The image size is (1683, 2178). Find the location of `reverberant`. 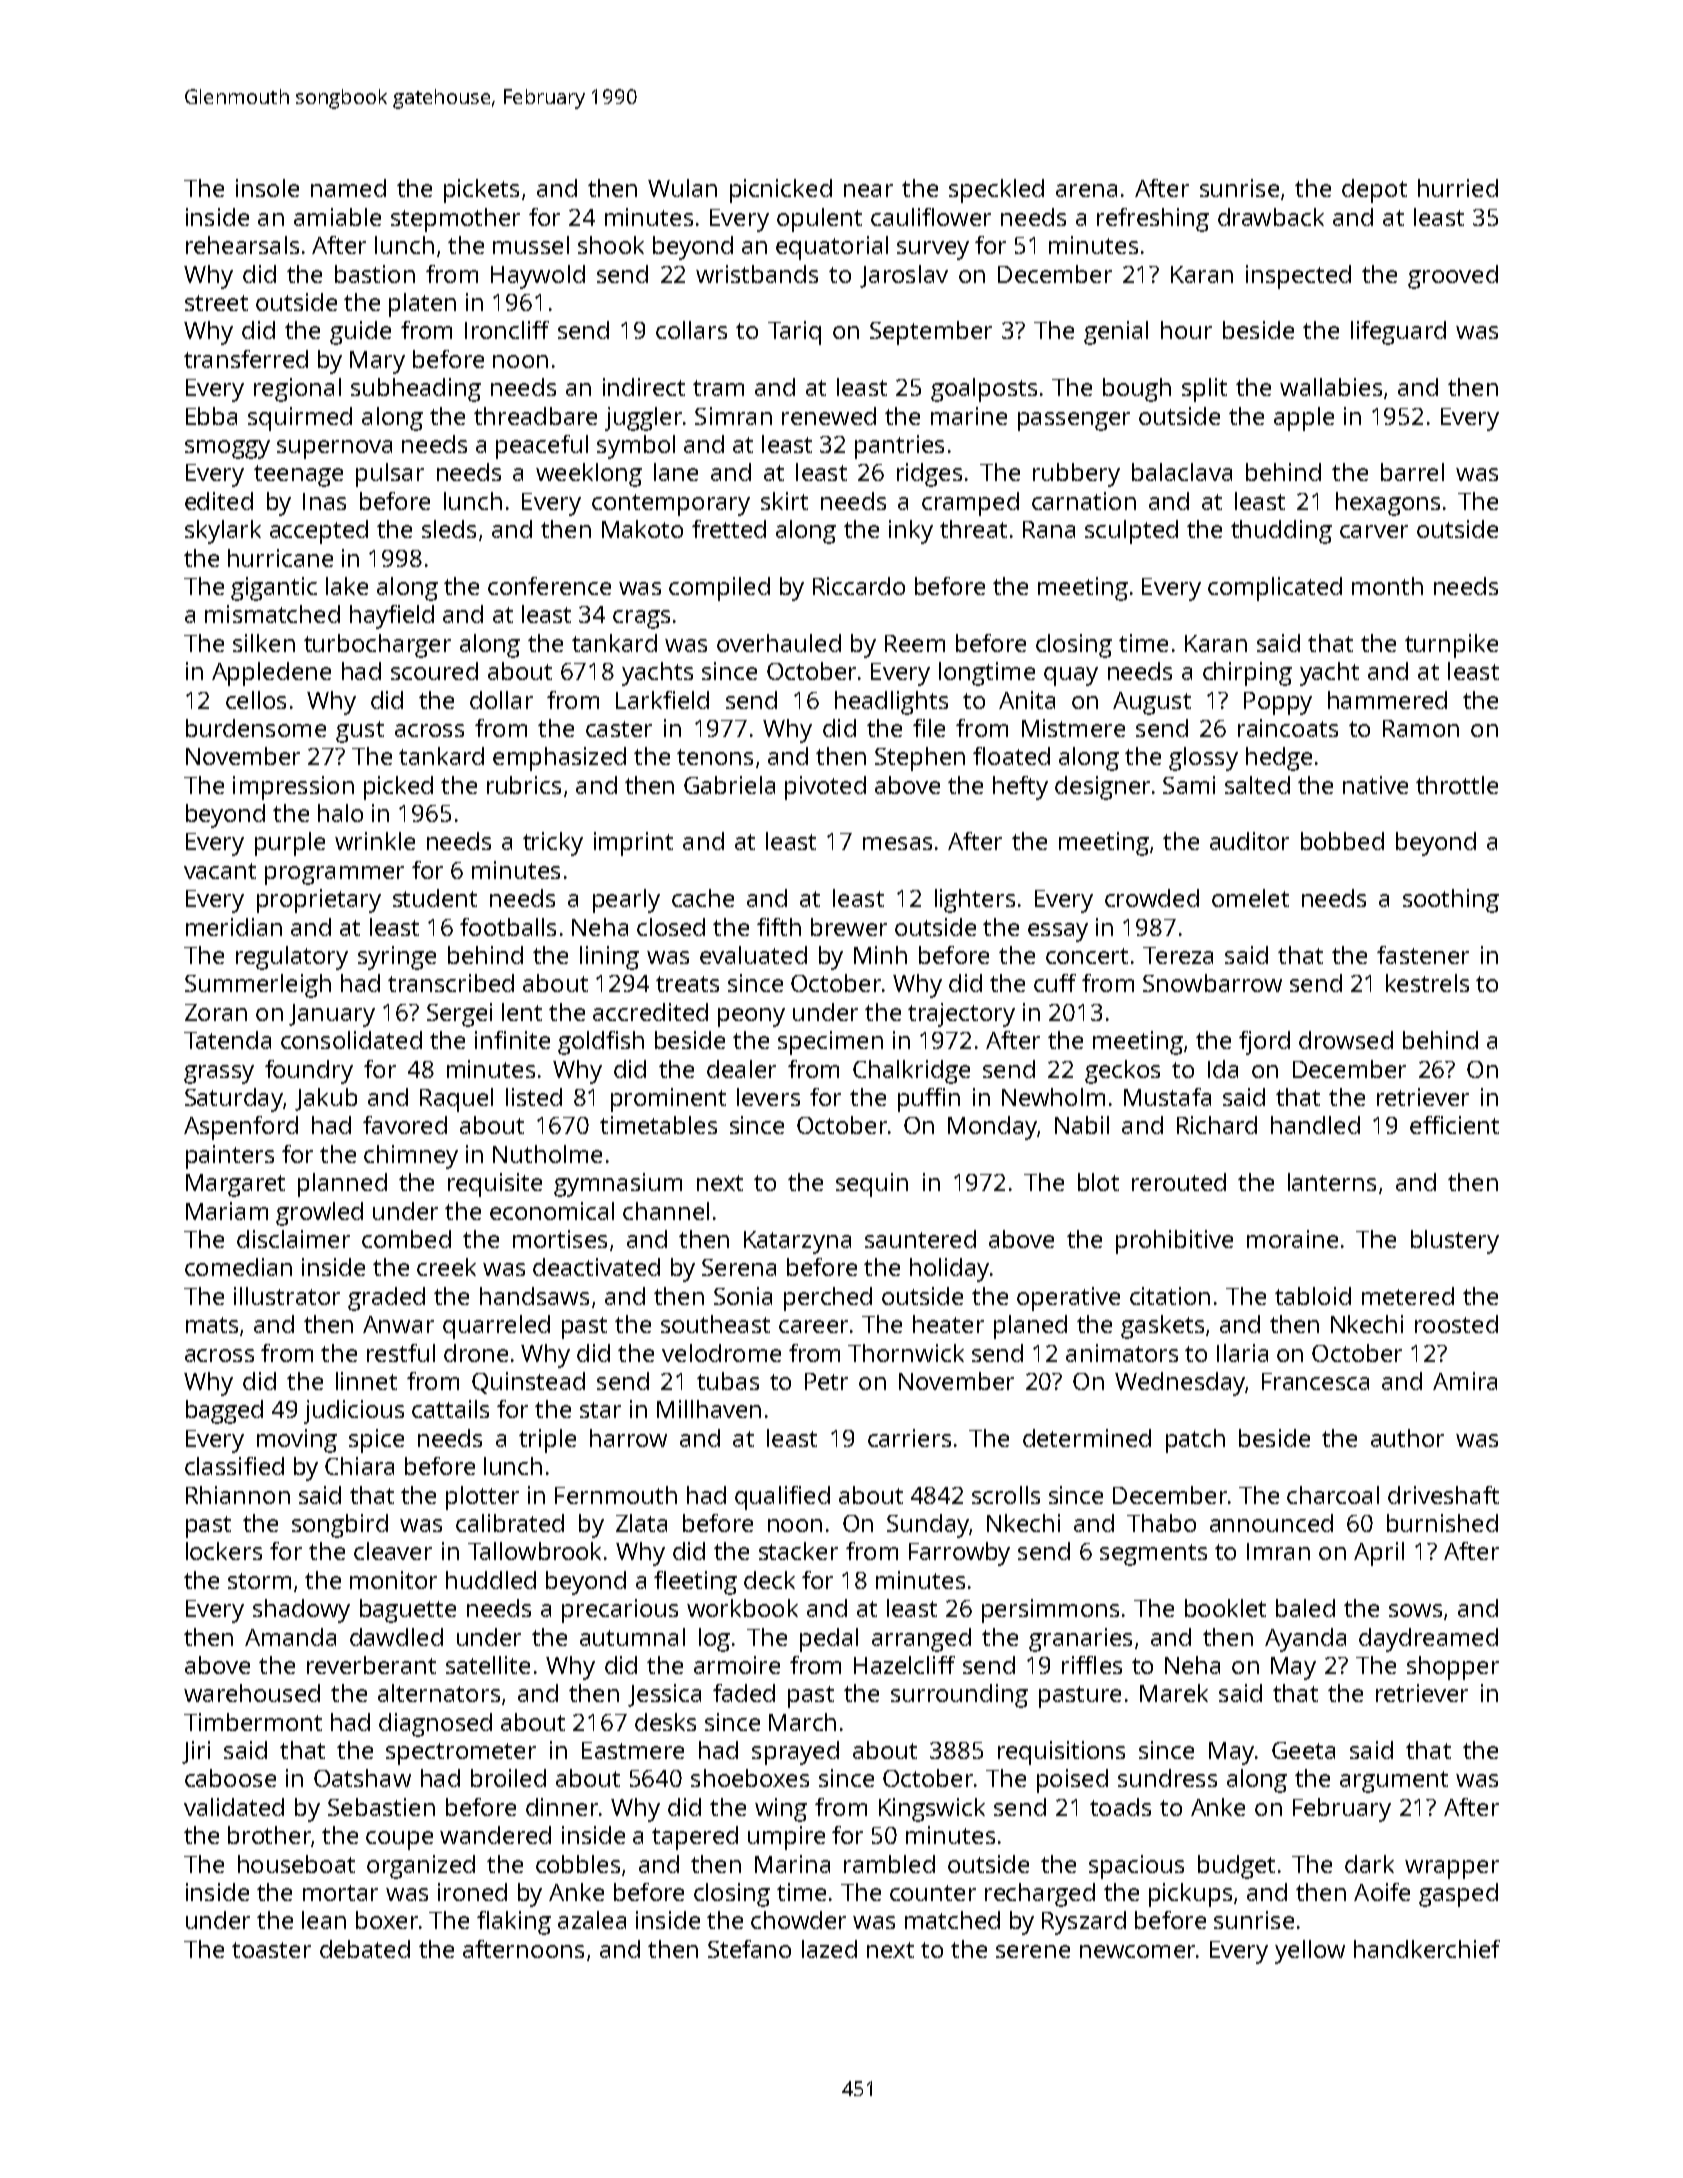

reverberant is located at coordinates (371, 1665).
